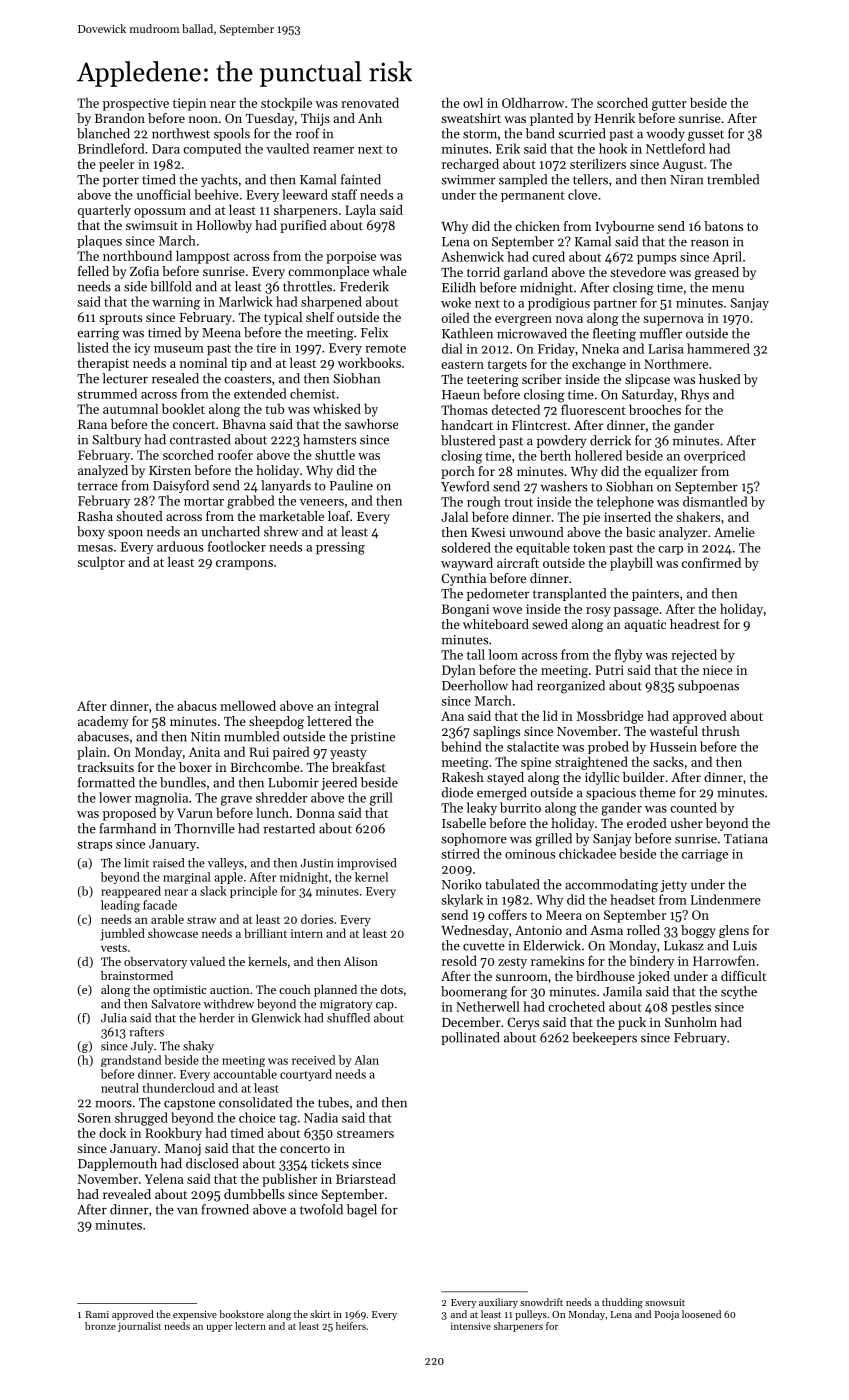  What do you see at coordinates (366, 1060) in the document?
I see `Alan` at bounding box center [366, 1060].
